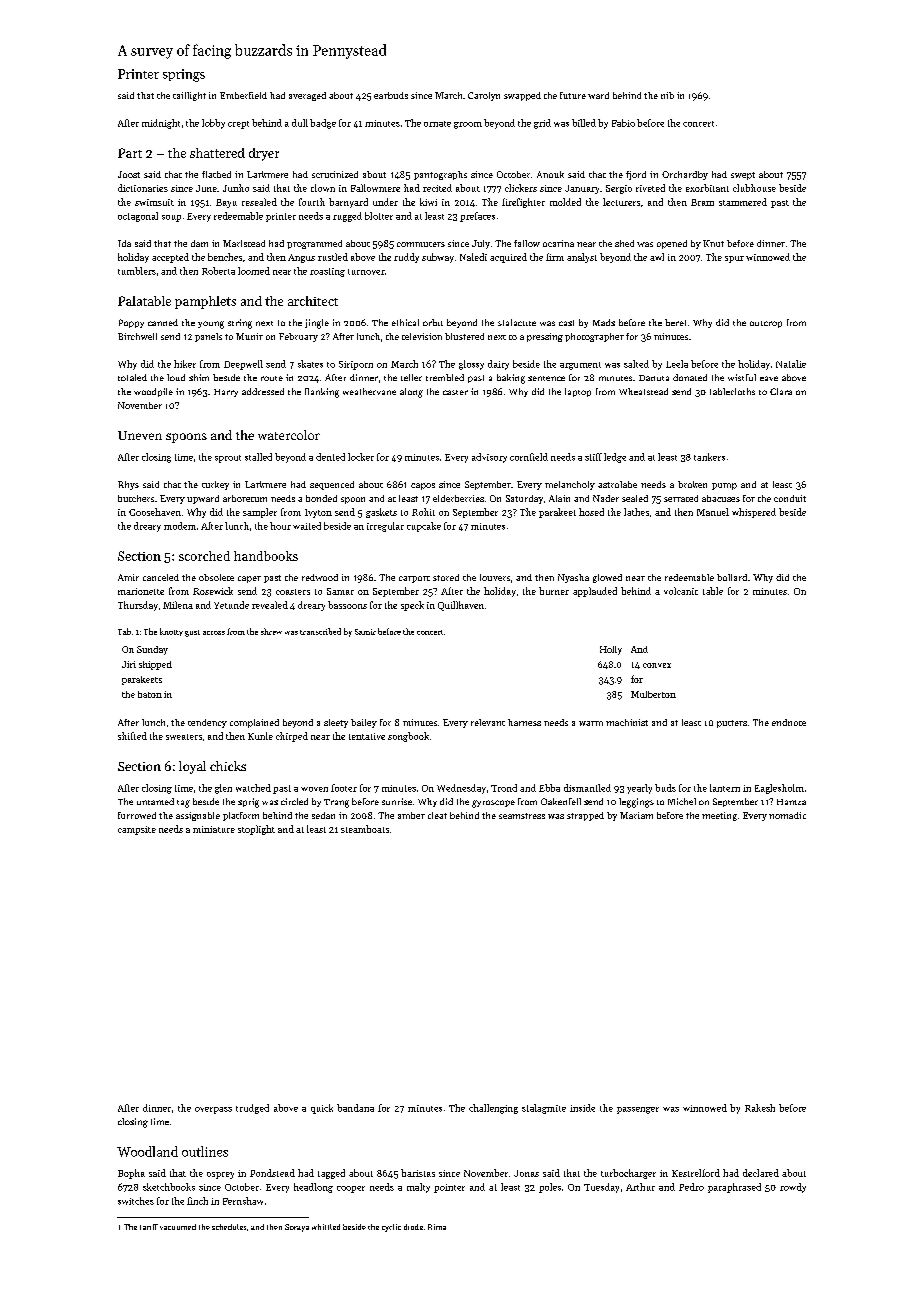  I want to click on nib, so click(667, 95).
